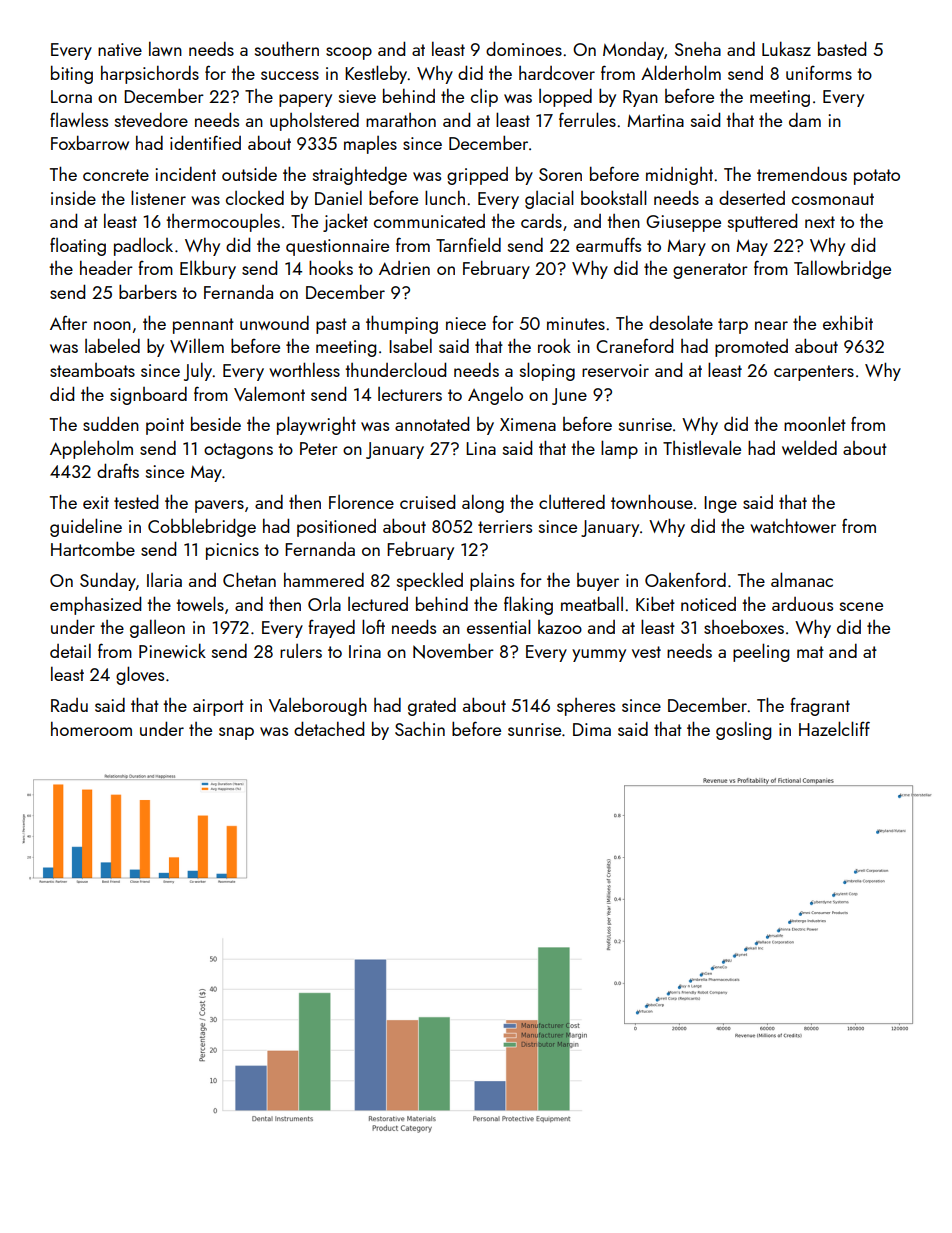  I want to click on rulers, so click(301, 651).
